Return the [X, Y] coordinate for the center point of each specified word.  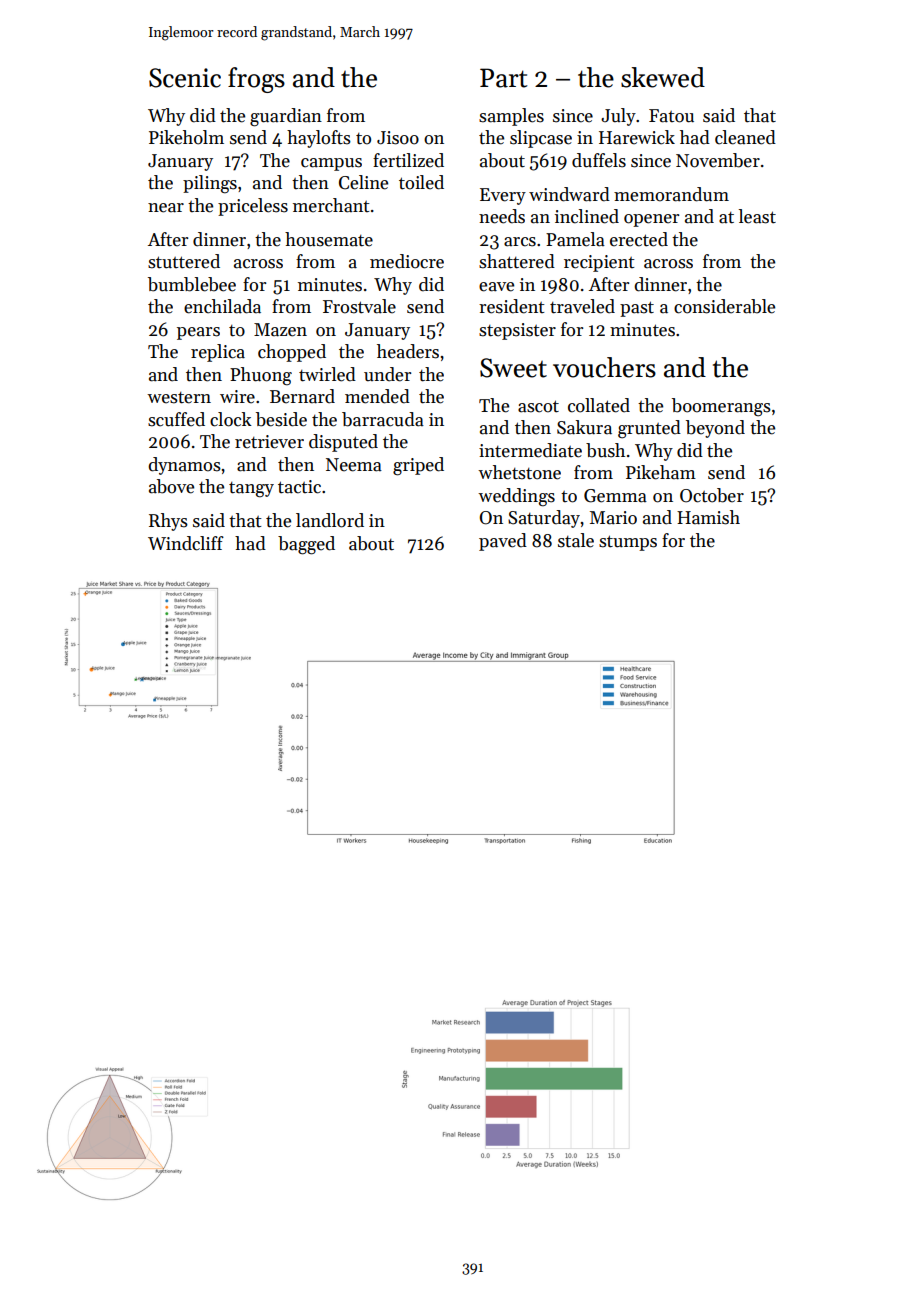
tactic [299, 487]
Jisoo [398, 138]
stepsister [517, 331]
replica [218, 353]
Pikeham [661, 472]
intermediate [530, 450]
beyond [715, 429]
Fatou [671, 116]
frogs [256, 80]
